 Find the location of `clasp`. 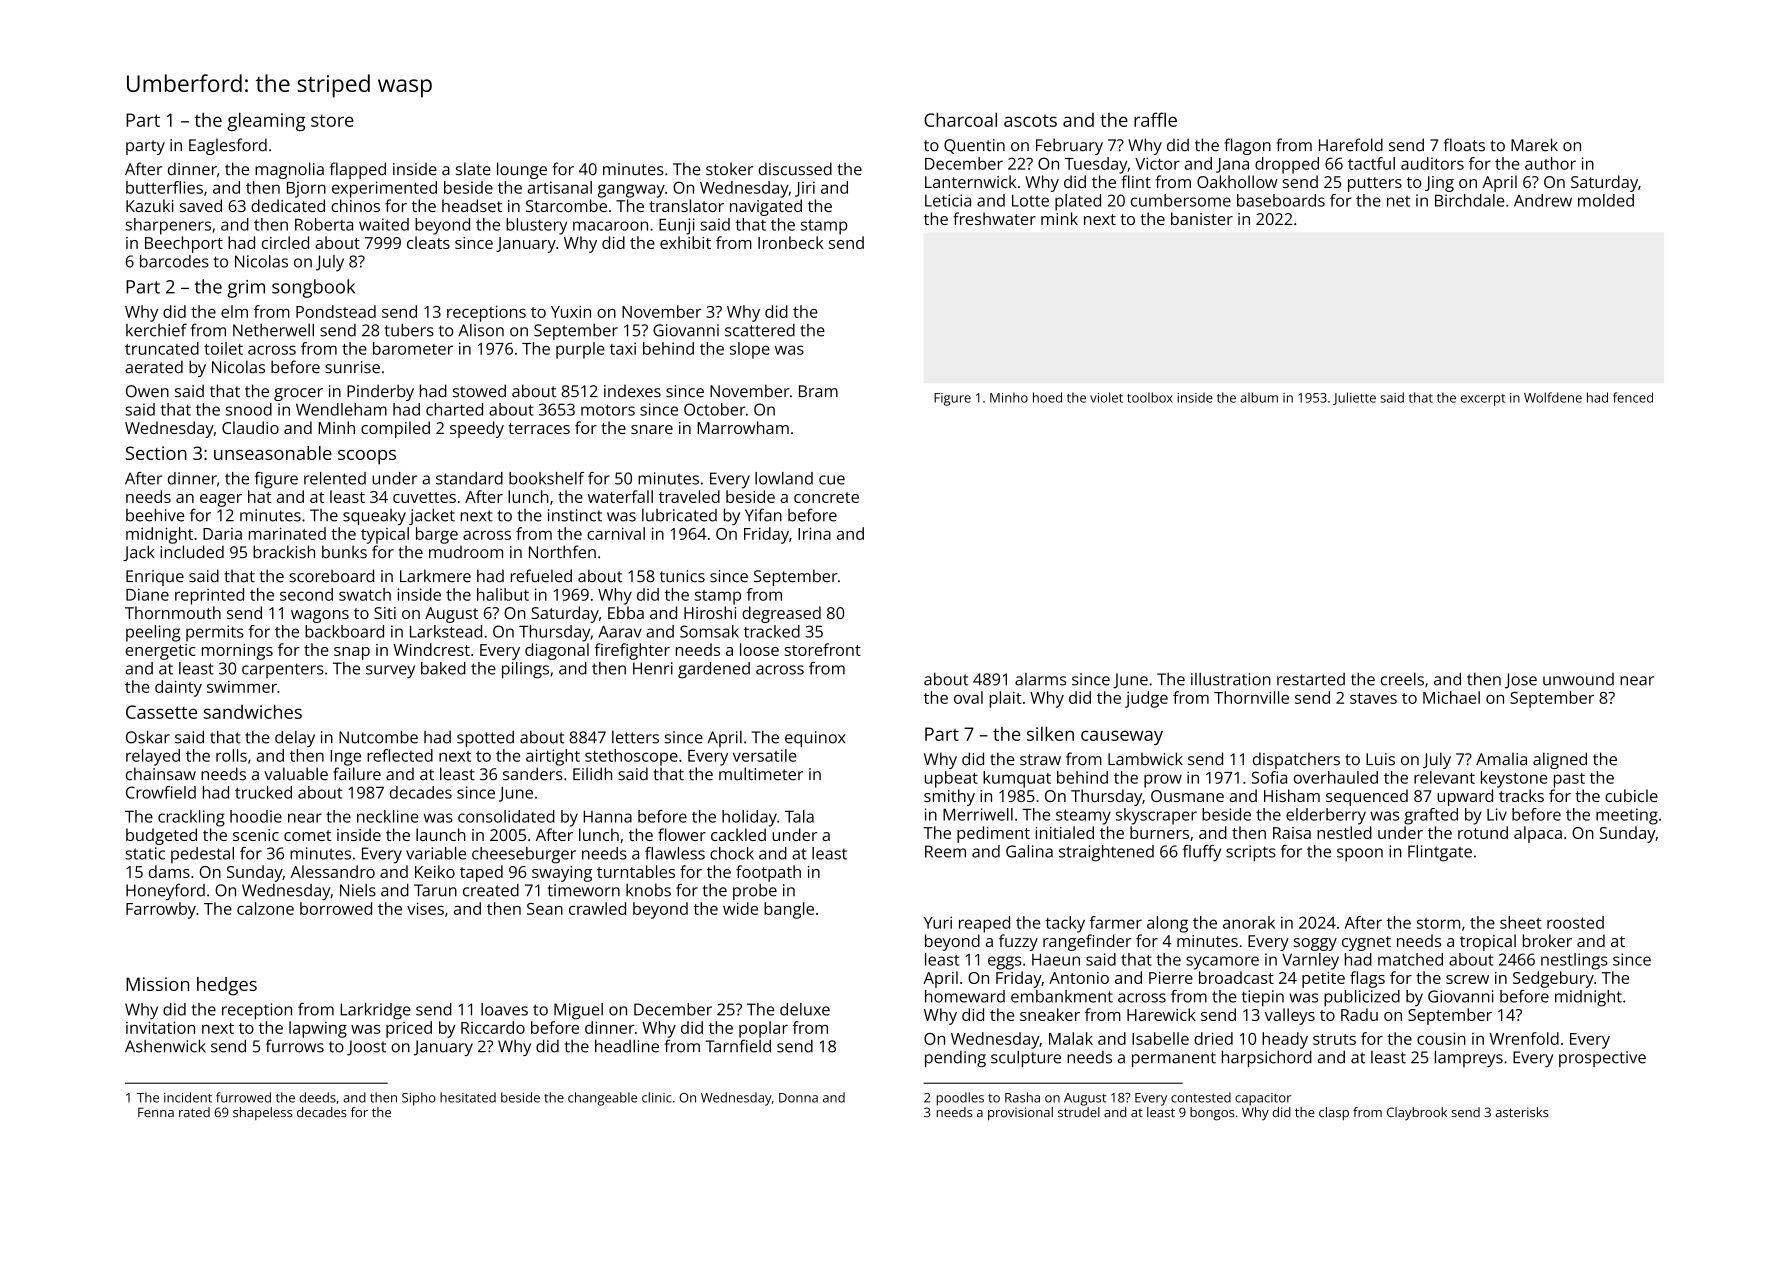

clasp is located at coordinates (1334, 1113).
